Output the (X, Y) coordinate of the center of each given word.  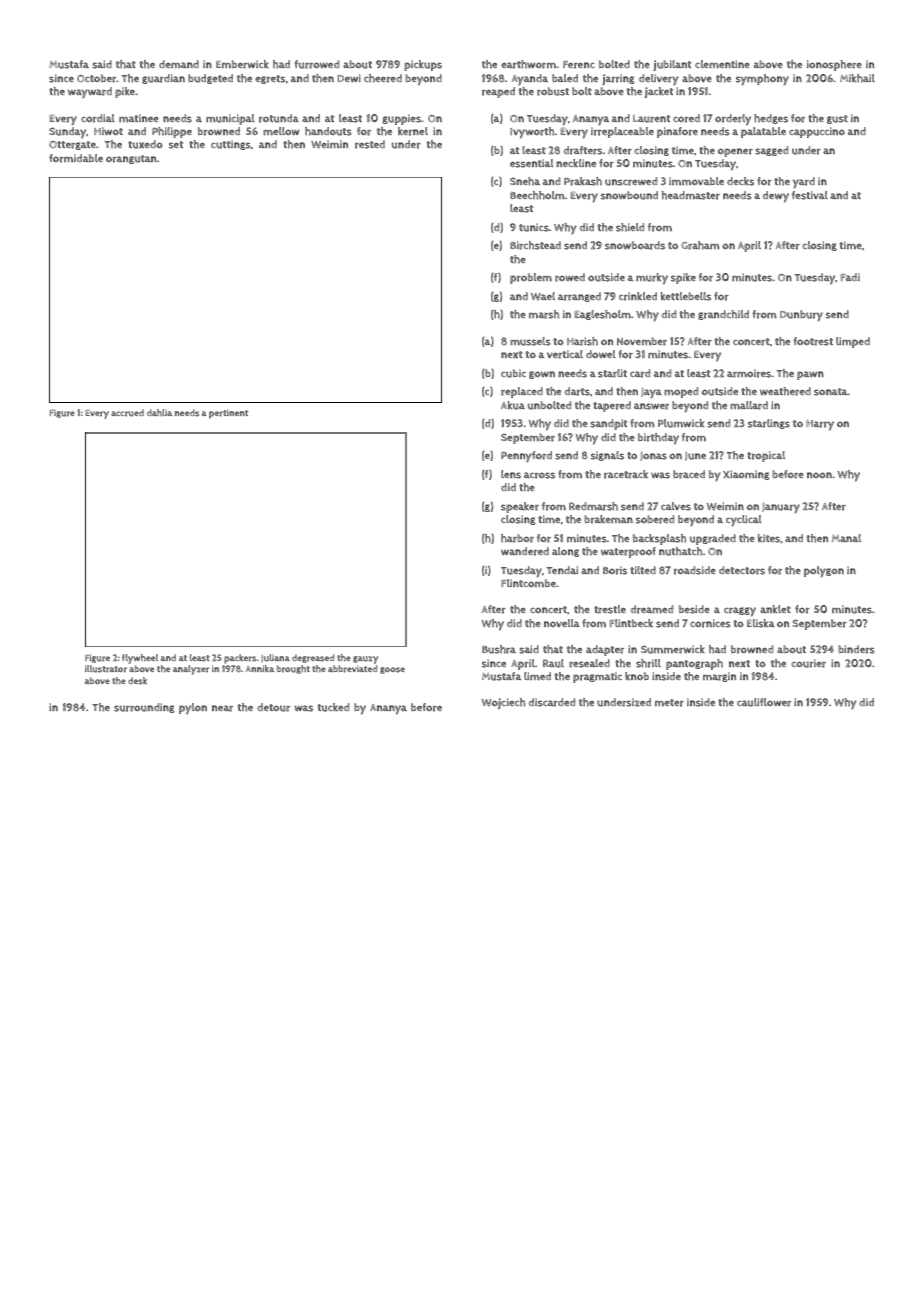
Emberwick (242, 64)
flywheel (140, 659)
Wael (543, 296)
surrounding (144, 708)
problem (531, 278)
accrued (127, 413)
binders (856, 649)
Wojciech (503, 703)
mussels (530, 341)
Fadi (850, 277)
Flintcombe (528, 583)
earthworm (528, 64)
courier (808, 663)
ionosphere (834, 65)
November (642, 341)
